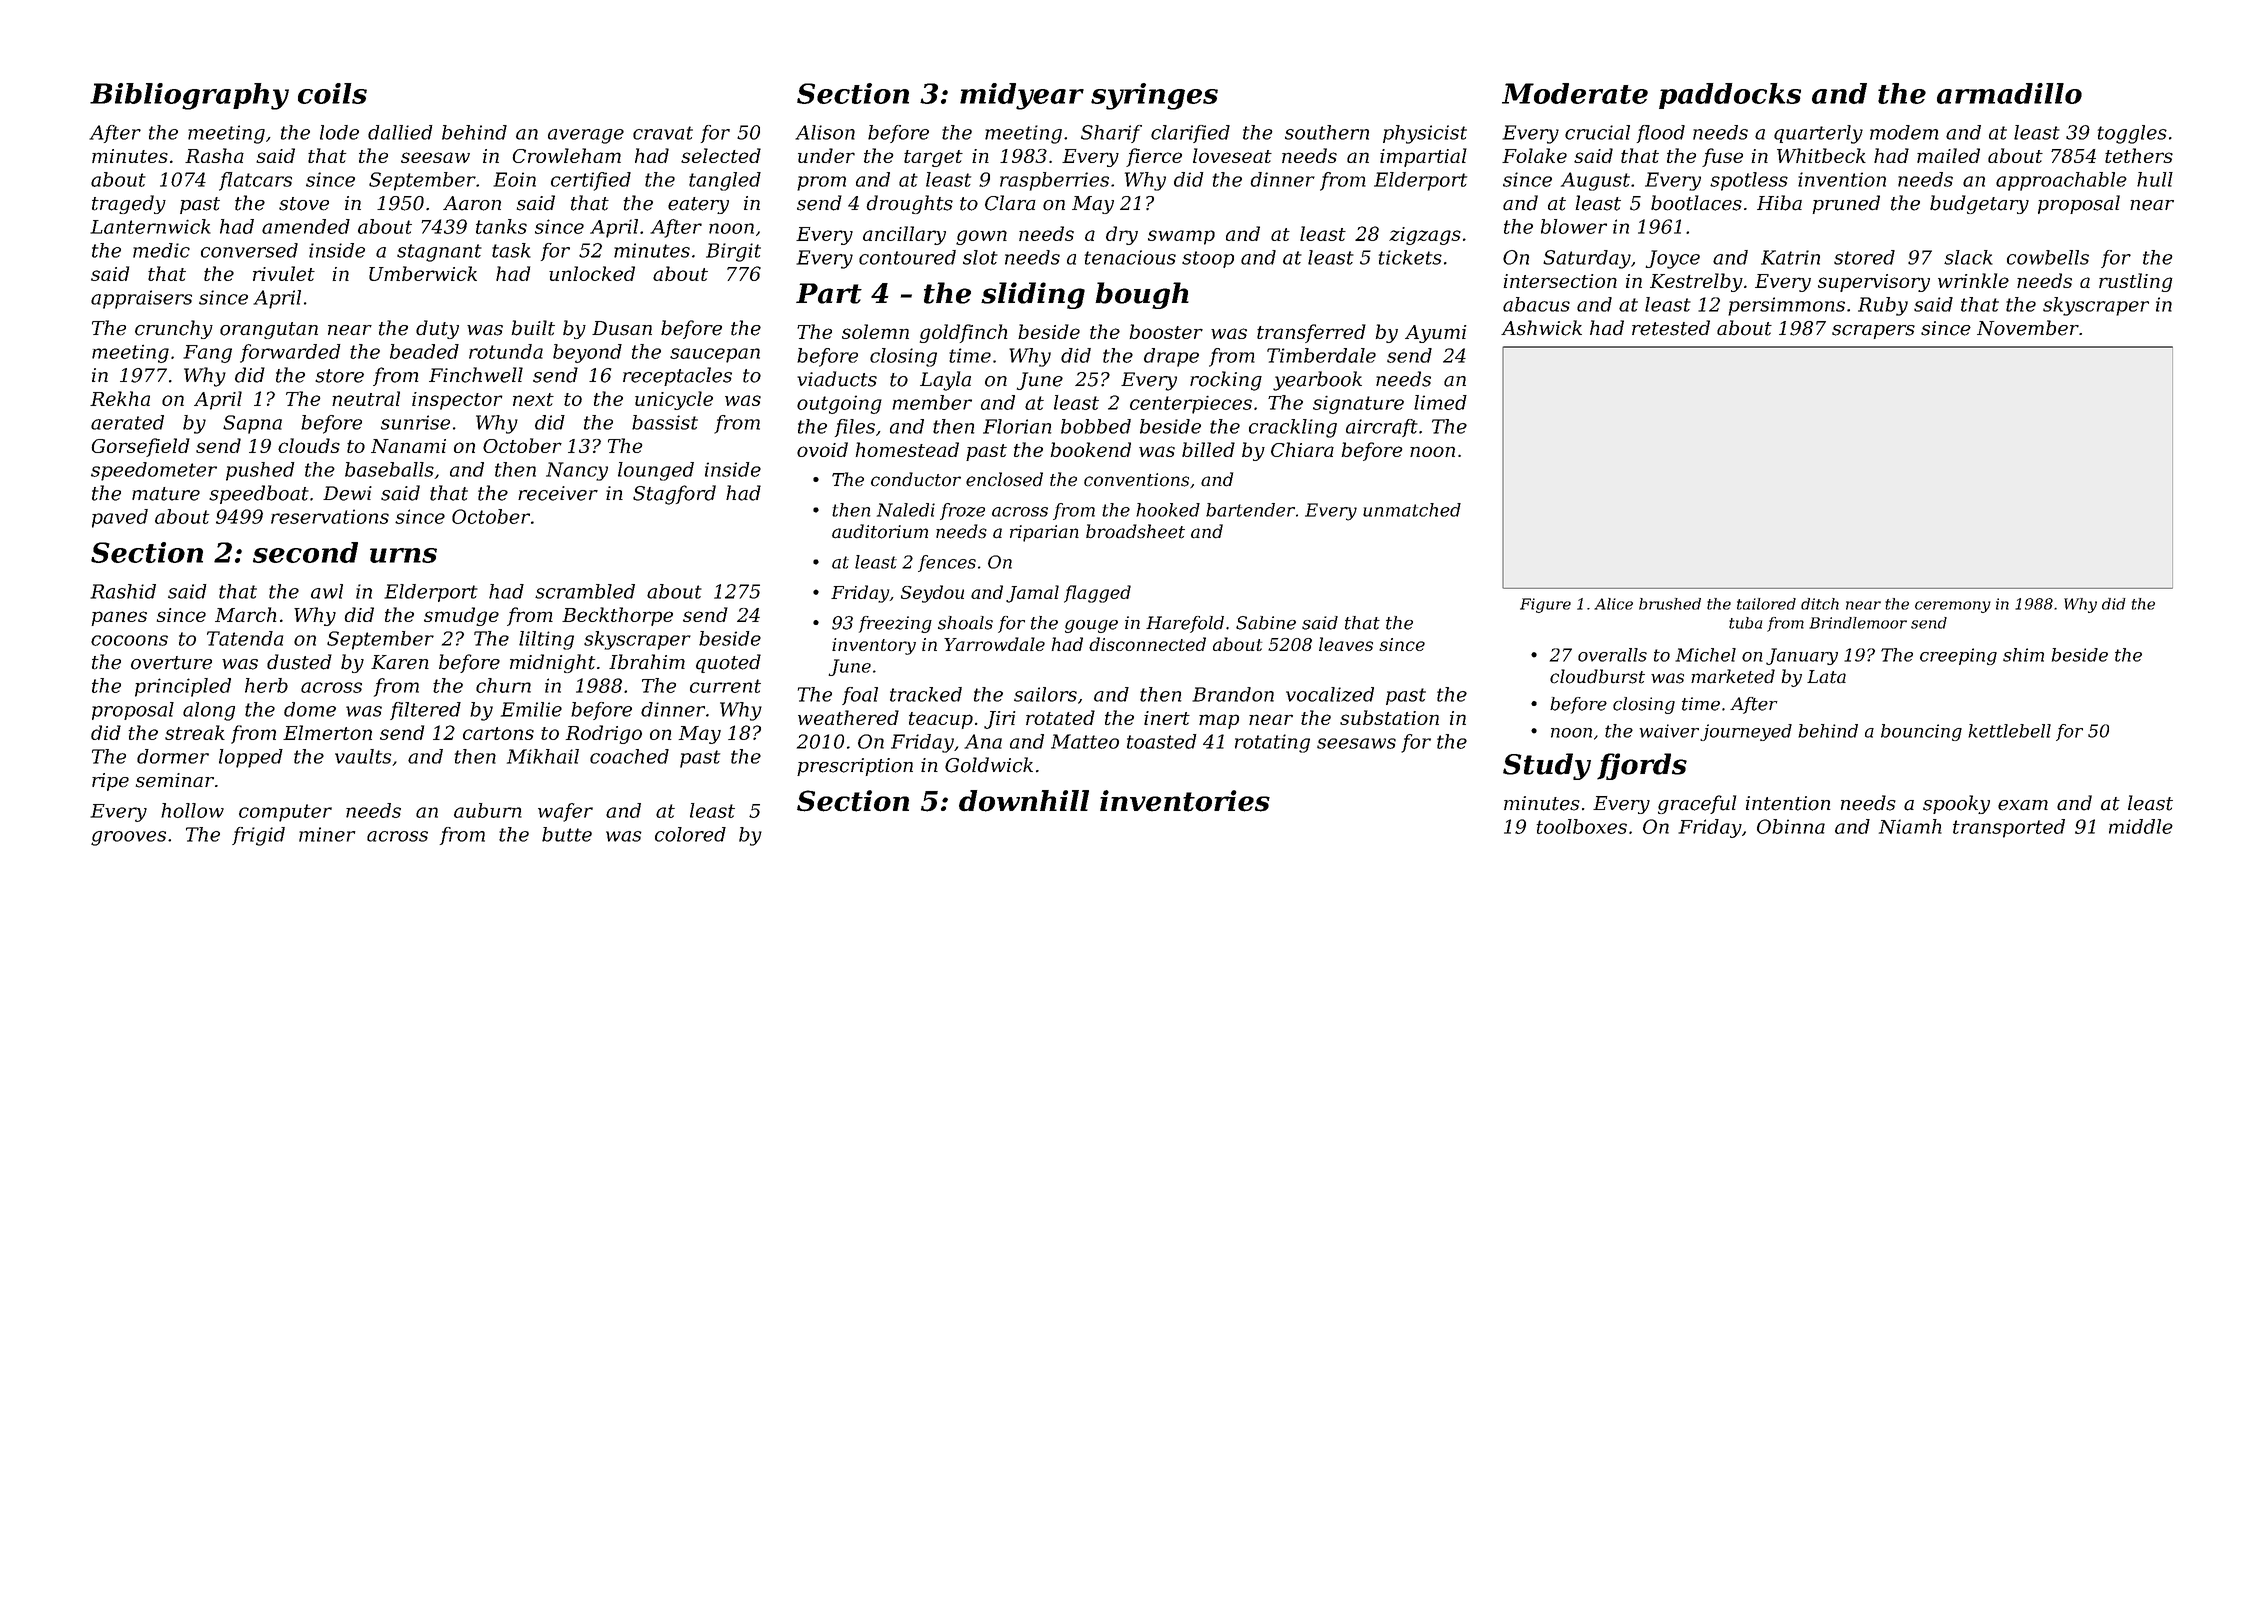  What do you see at coordinates (330, 516) in the image?
I see `reservations` at bounding box center [330, 516].
